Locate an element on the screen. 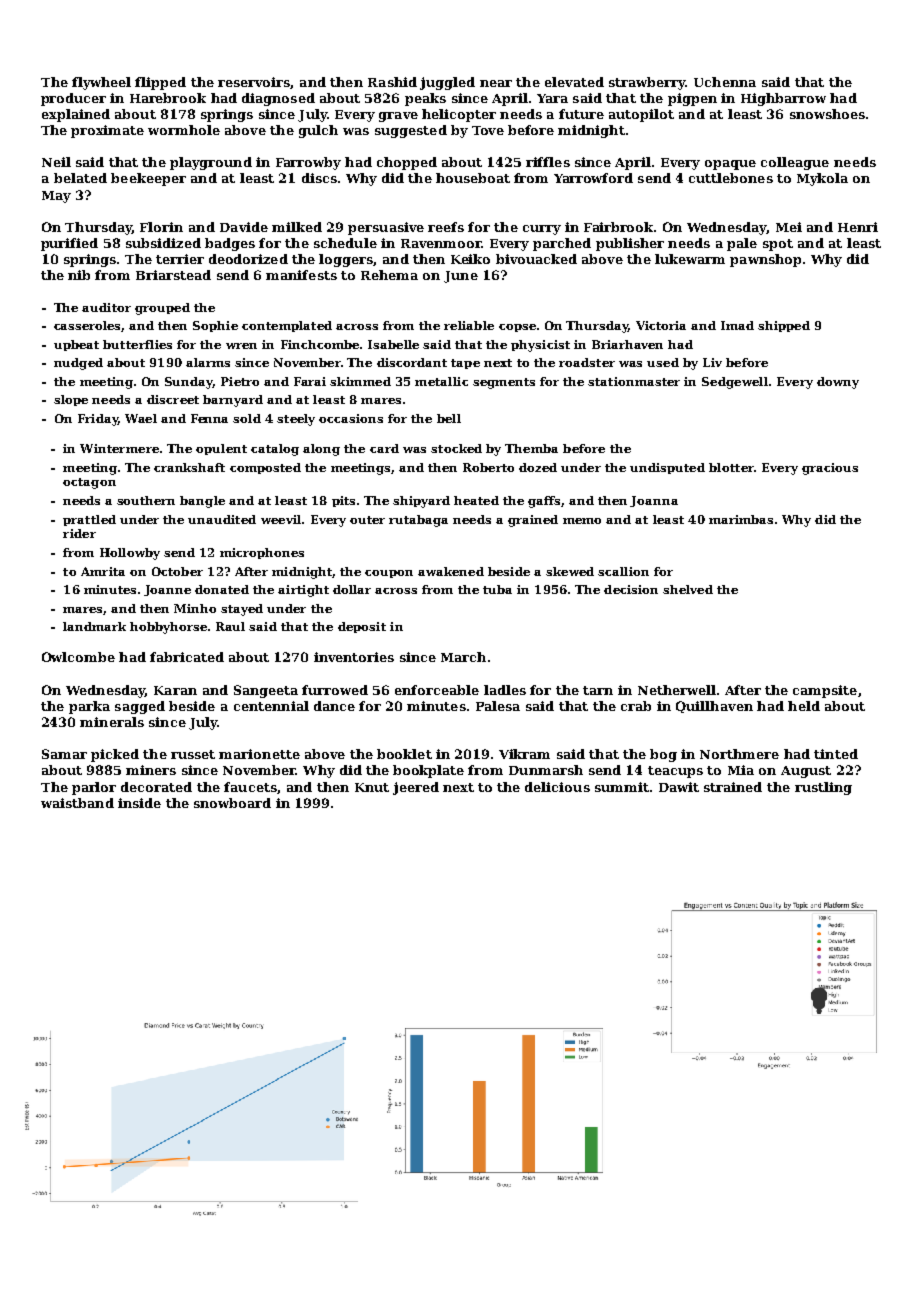 The width and height of the screenshot is (924, 1308). Uchenna is located at coordinates (725, 82).
